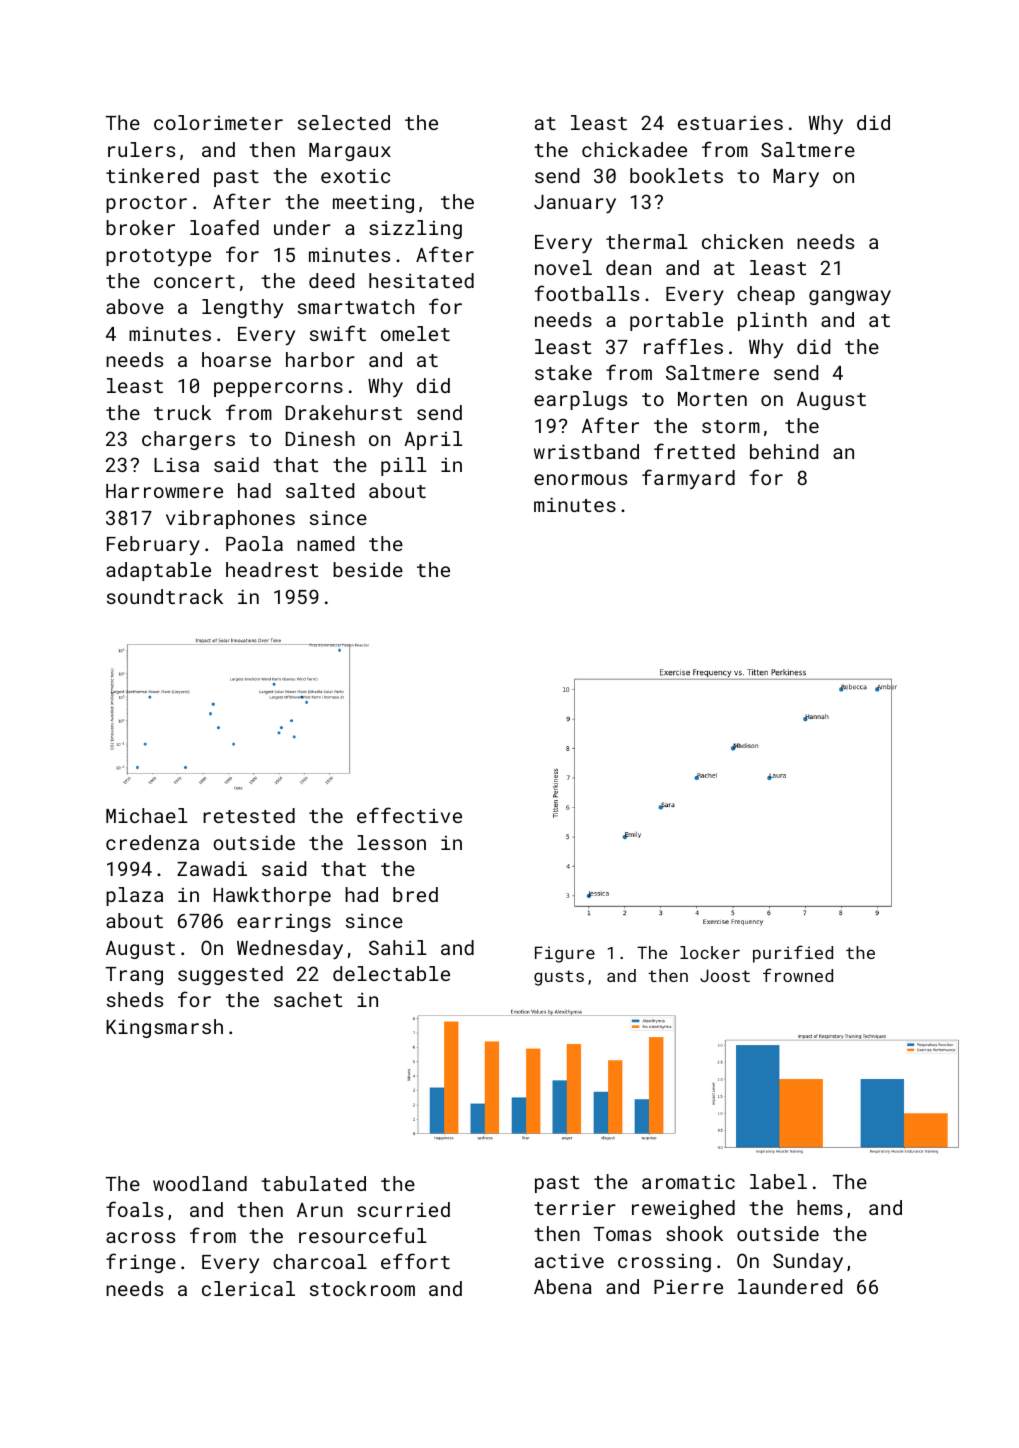 Image resolution: width=1019 pixels, height=1448 pixels. I want to click on estuaries, so click(730, 122).
